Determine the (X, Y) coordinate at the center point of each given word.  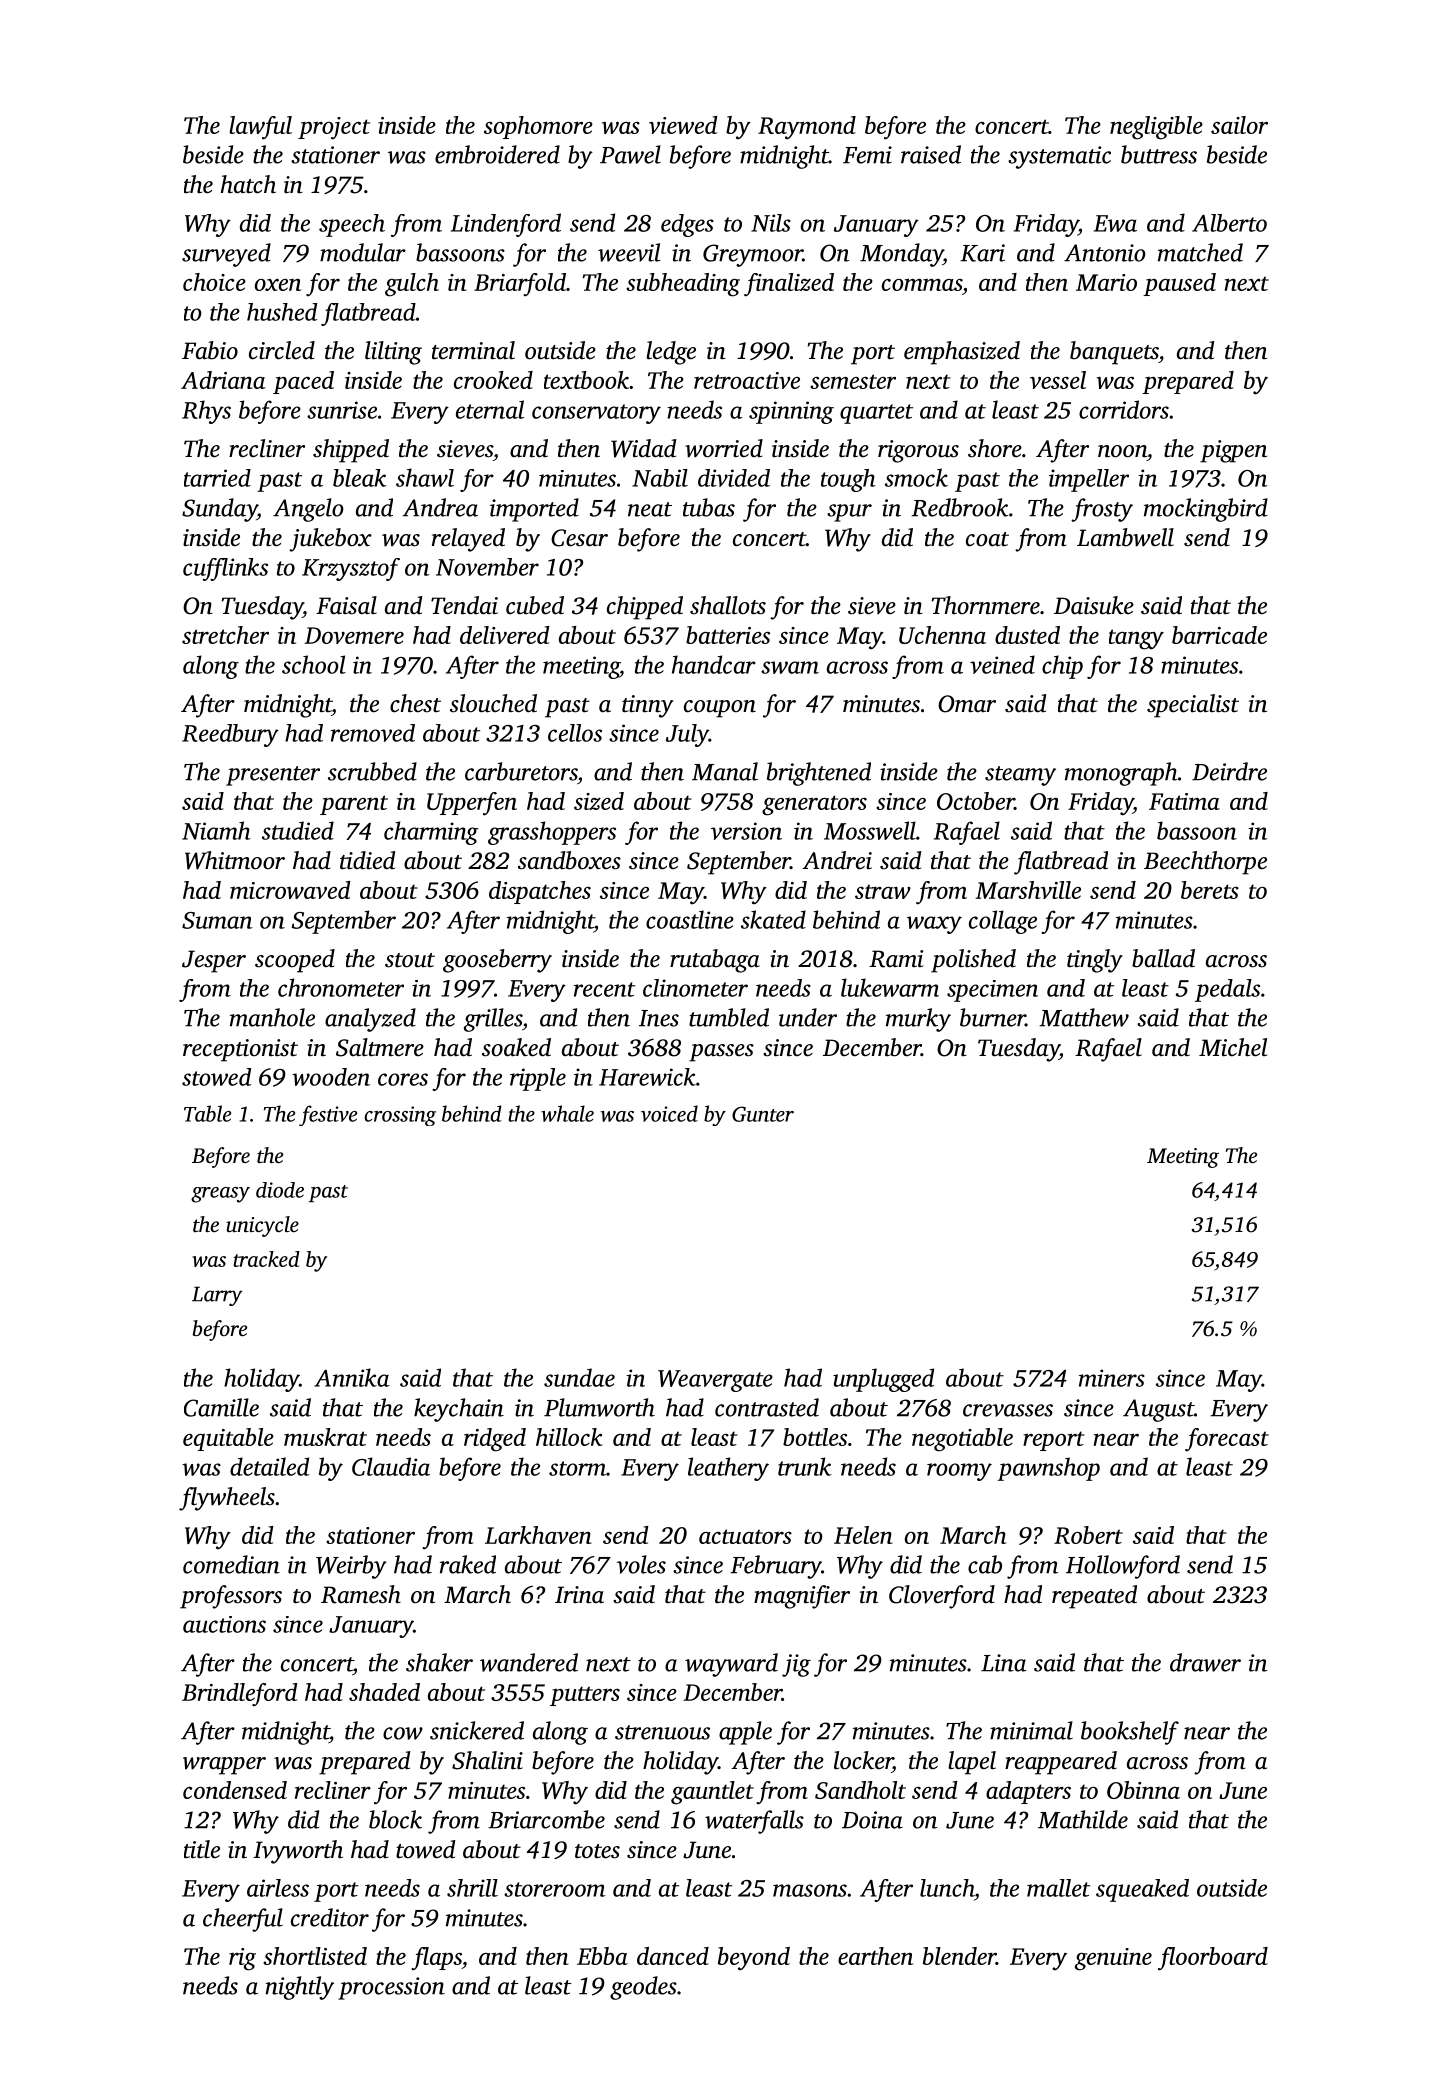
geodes (643, 1988)
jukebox (330, 540)
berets (1210, 890)
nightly (299, 1988)
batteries (728, 635)
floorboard (1213, 1959)
